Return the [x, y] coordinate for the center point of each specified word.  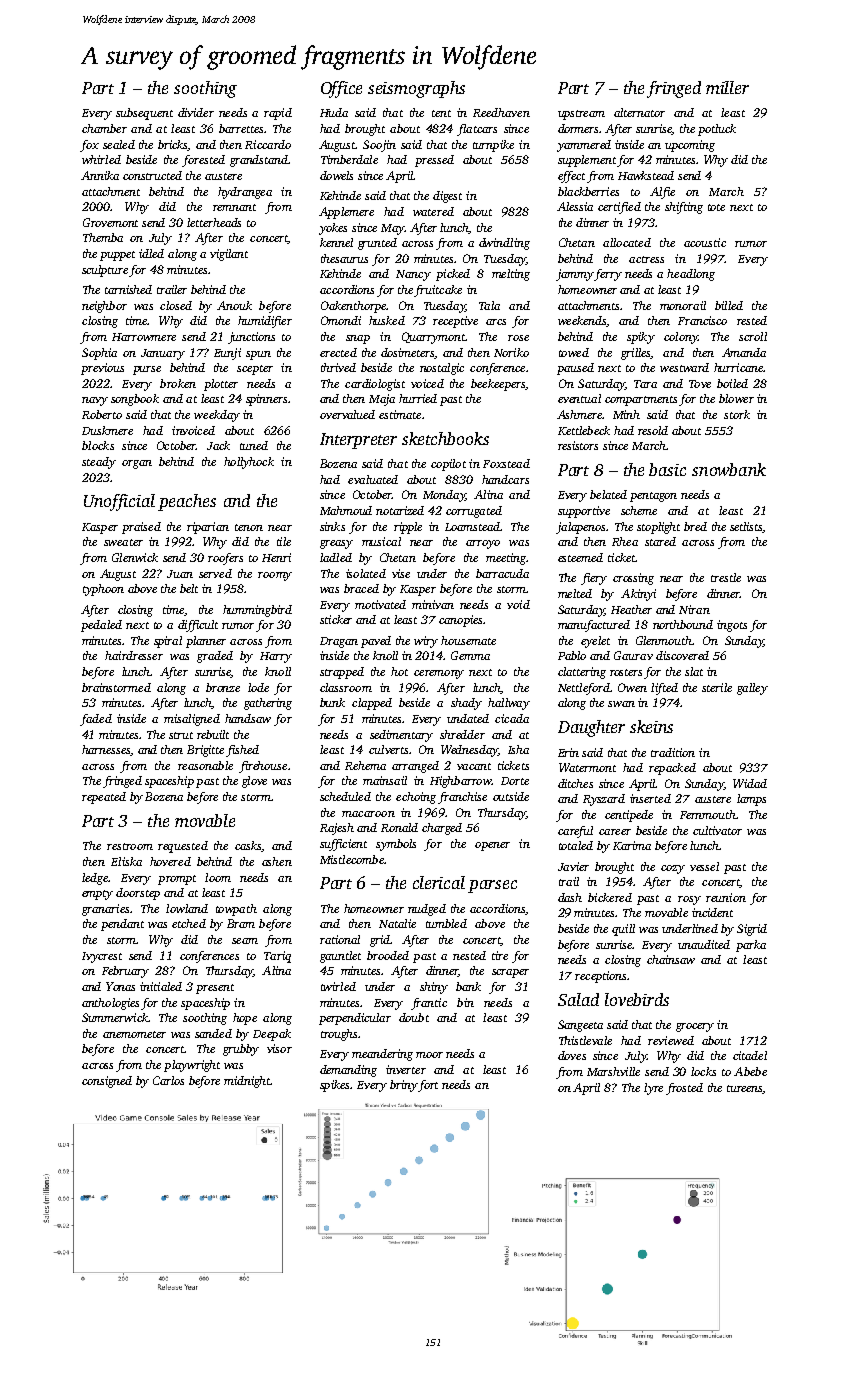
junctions [251, 338]
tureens [745, 1089]
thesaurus [344, 258]
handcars [505, 479]
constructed [152, 175]
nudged [427, 910]
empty [97, 895]
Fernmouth [708, 814]
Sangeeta [580, 1026]
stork [737, 414]
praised [141, 528]
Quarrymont [433, 338]
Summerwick [115, 1017]
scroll [753, 336]
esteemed [580, 557]
